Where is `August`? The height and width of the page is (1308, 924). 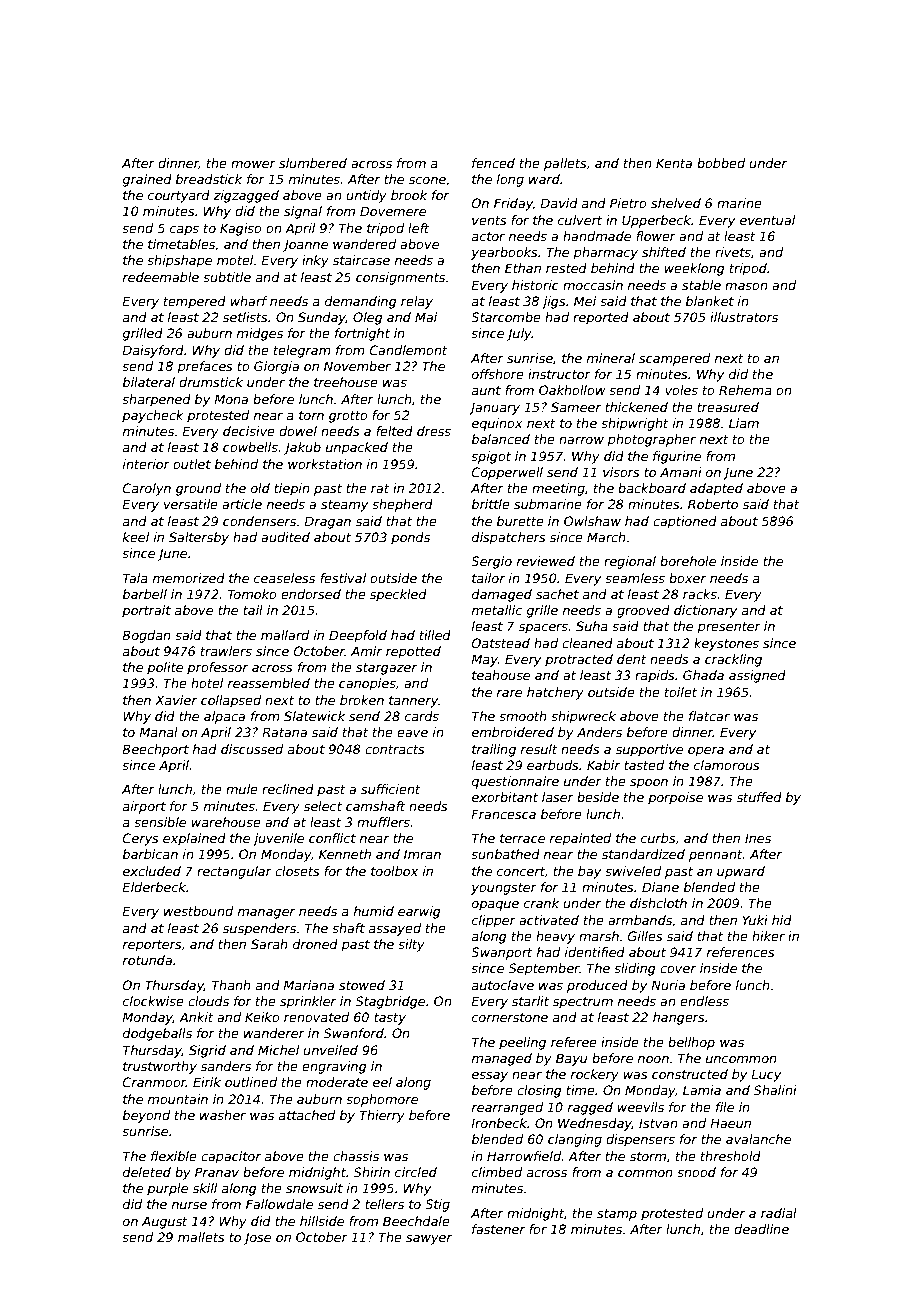
August is located at coordinates (165, 1222).
